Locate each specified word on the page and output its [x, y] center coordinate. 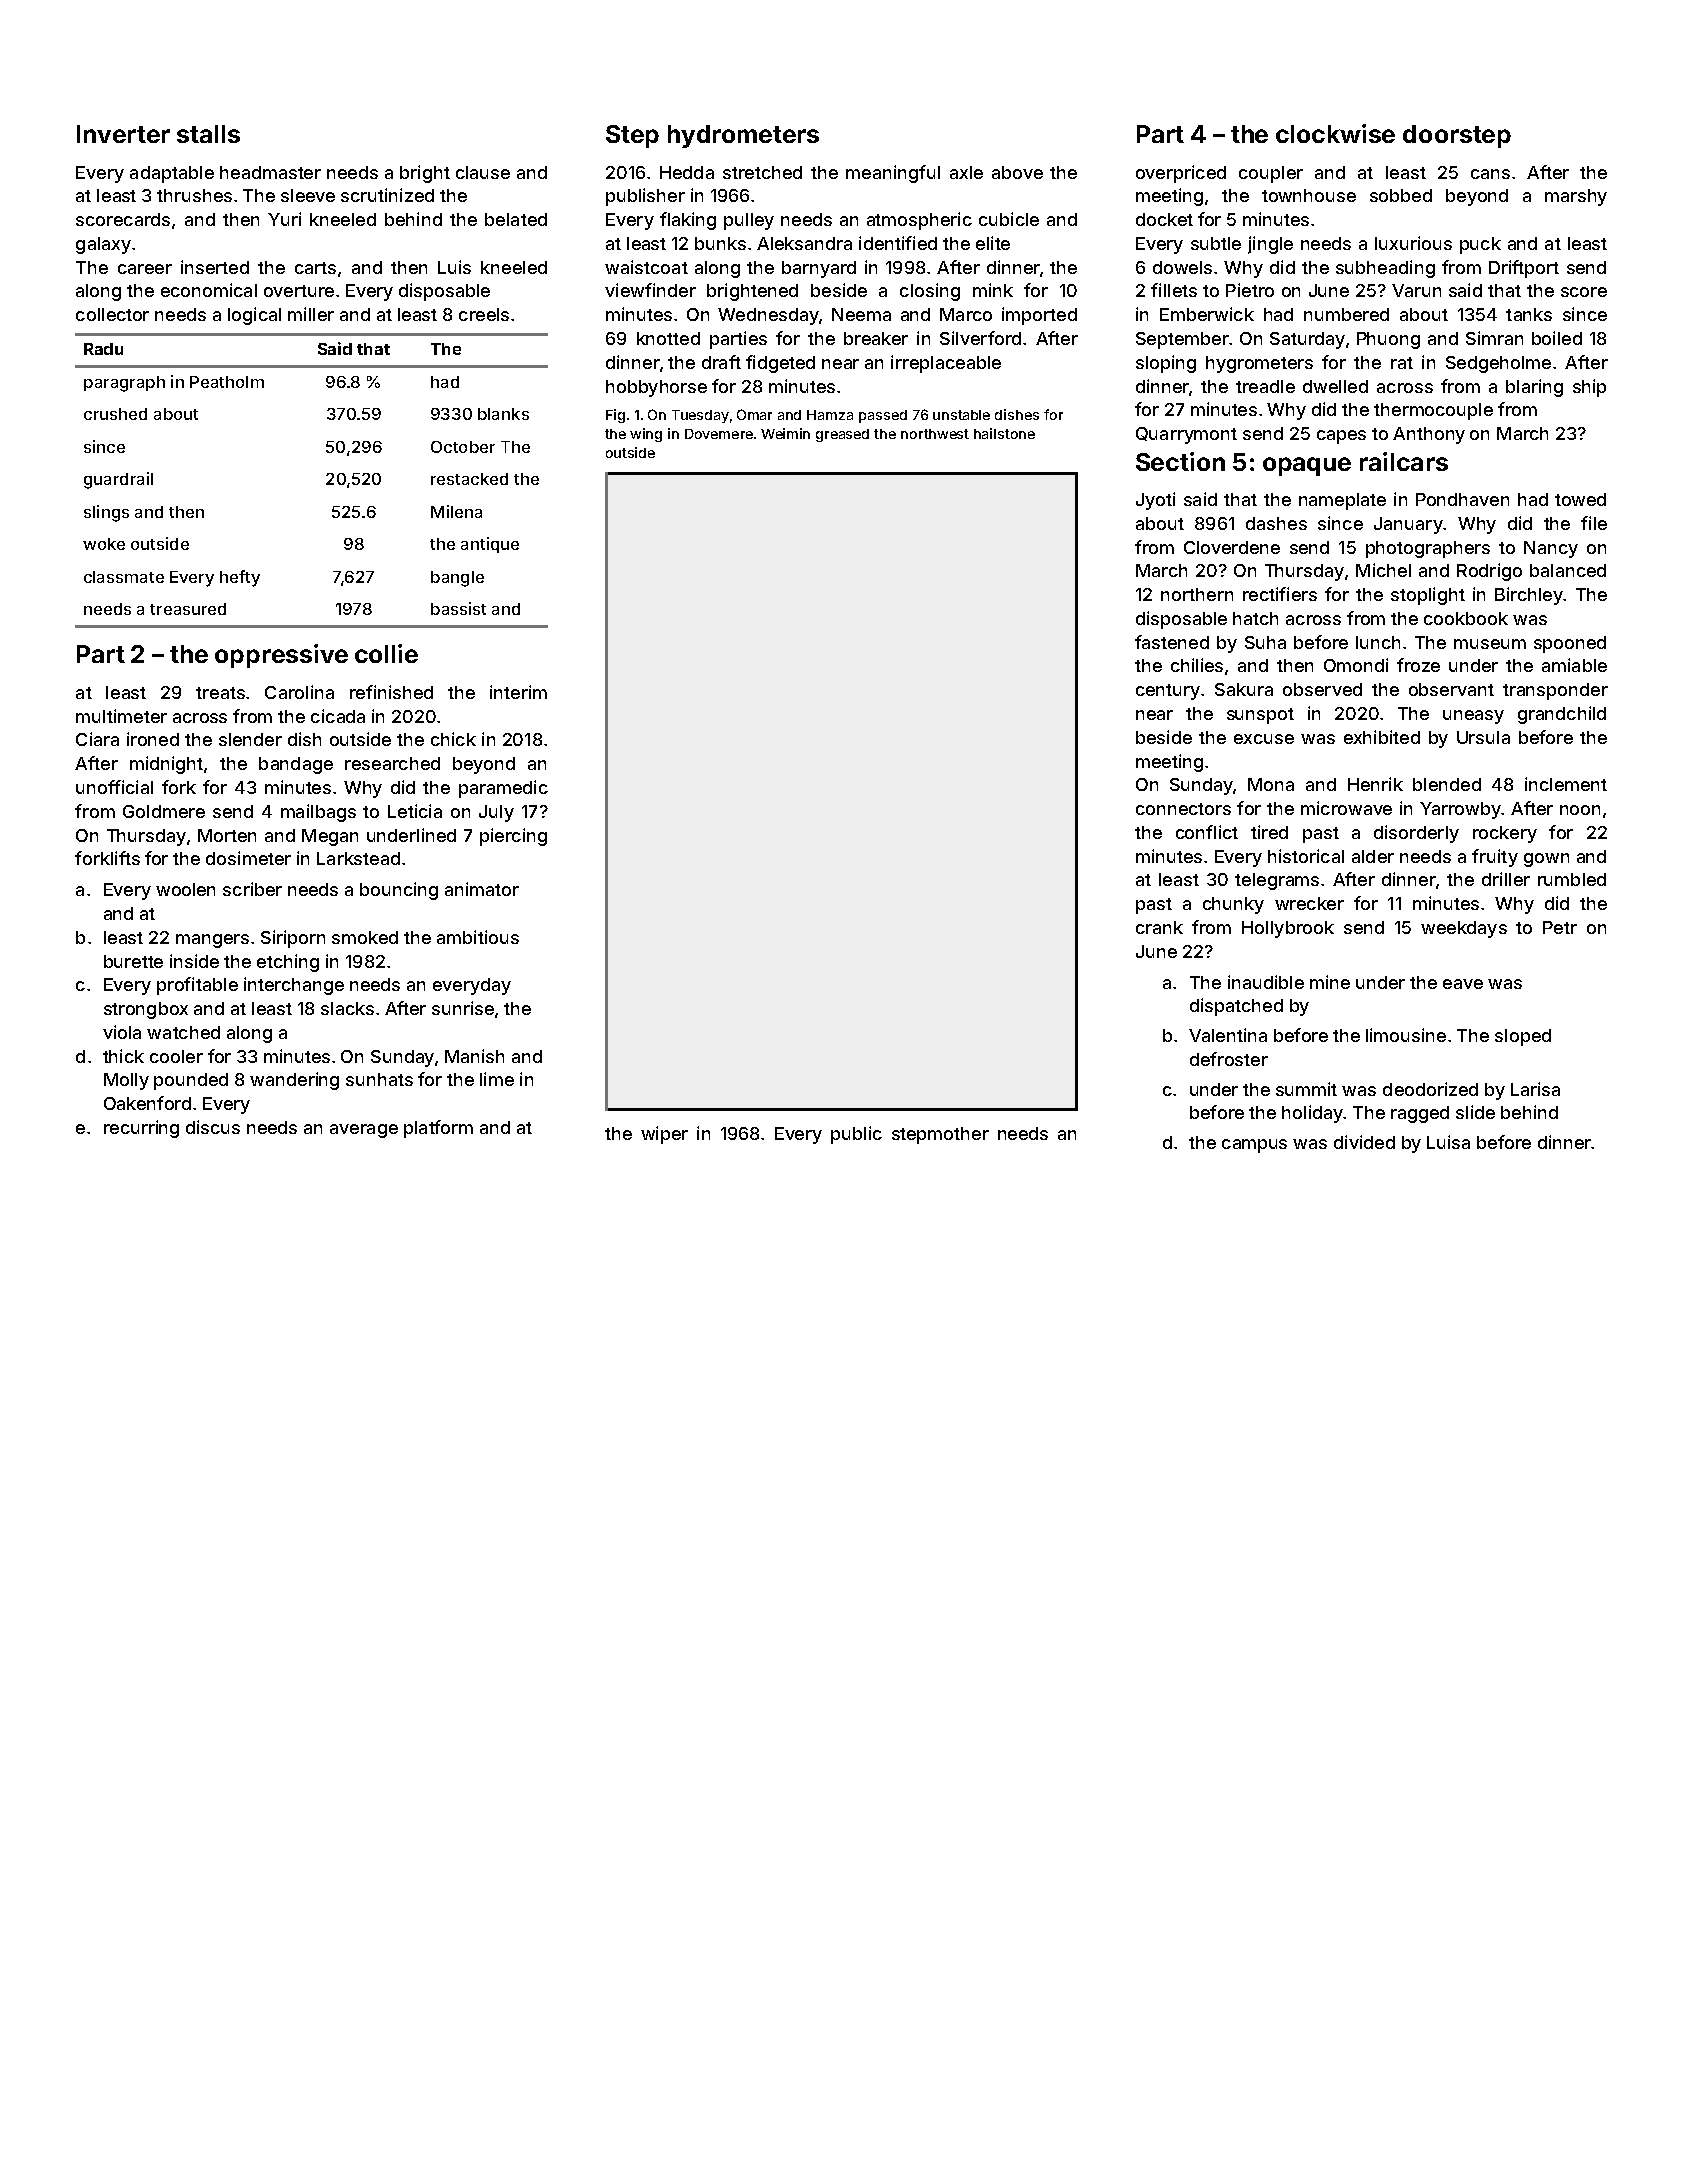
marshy [1576, 197]
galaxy [103, 245]
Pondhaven [1462, 499]
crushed [115, 414]
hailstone [1004, 433]
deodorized [1430, 1089]
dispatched [1236, 1007]
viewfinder [650, 290]
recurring [141, 1129]
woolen [185, 889]
